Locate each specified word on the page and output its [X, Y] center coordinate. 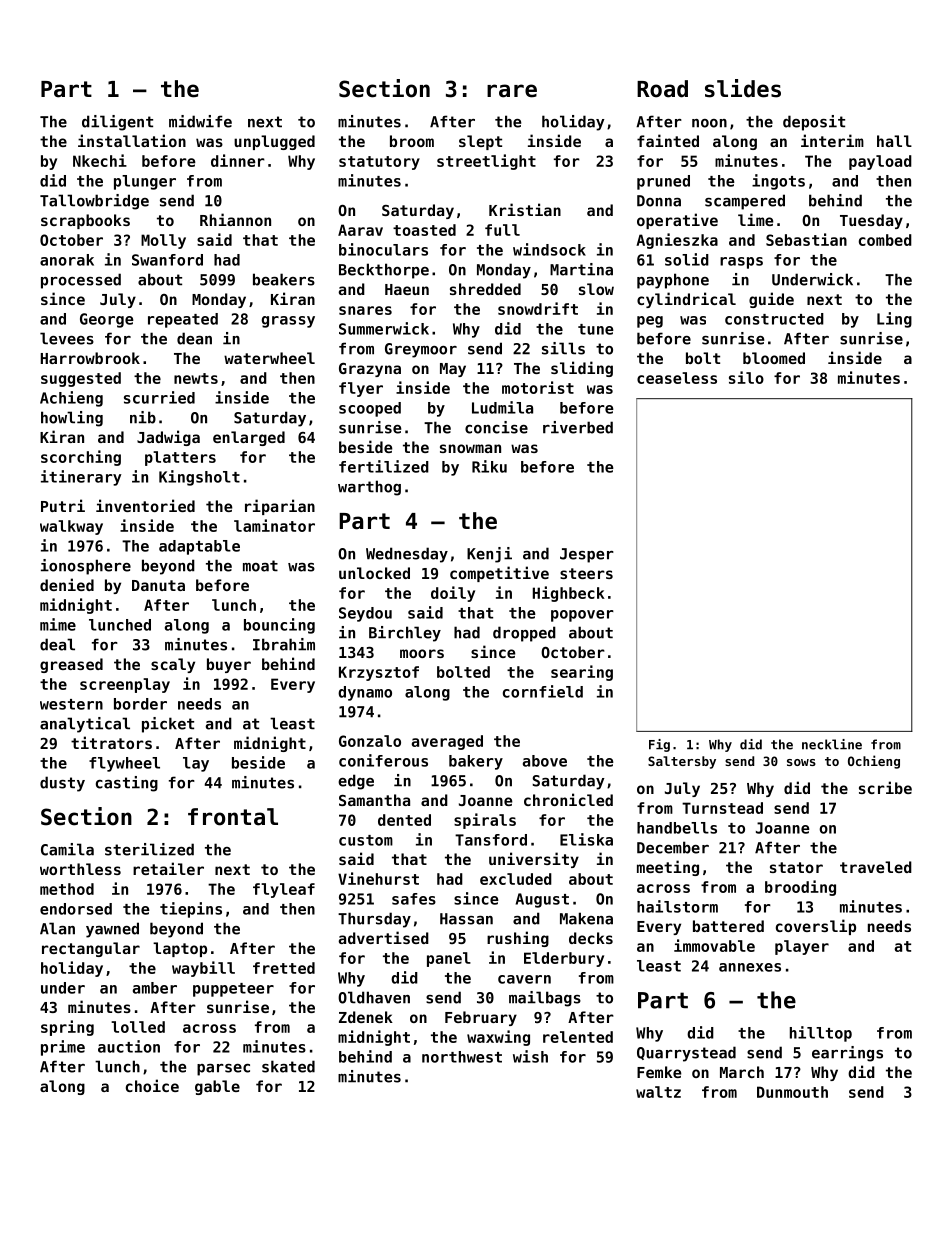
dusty [62, 784]
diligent [117, 123]
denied [67, 584]
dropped [524, 634]
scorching [81, 458]
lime [755, 219]
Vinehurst [378, 878]
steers [586, 573]
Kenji [489, 555]
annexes [750, 967]
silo [746, 377]
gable [217, 1087]
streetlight [486, 162]
